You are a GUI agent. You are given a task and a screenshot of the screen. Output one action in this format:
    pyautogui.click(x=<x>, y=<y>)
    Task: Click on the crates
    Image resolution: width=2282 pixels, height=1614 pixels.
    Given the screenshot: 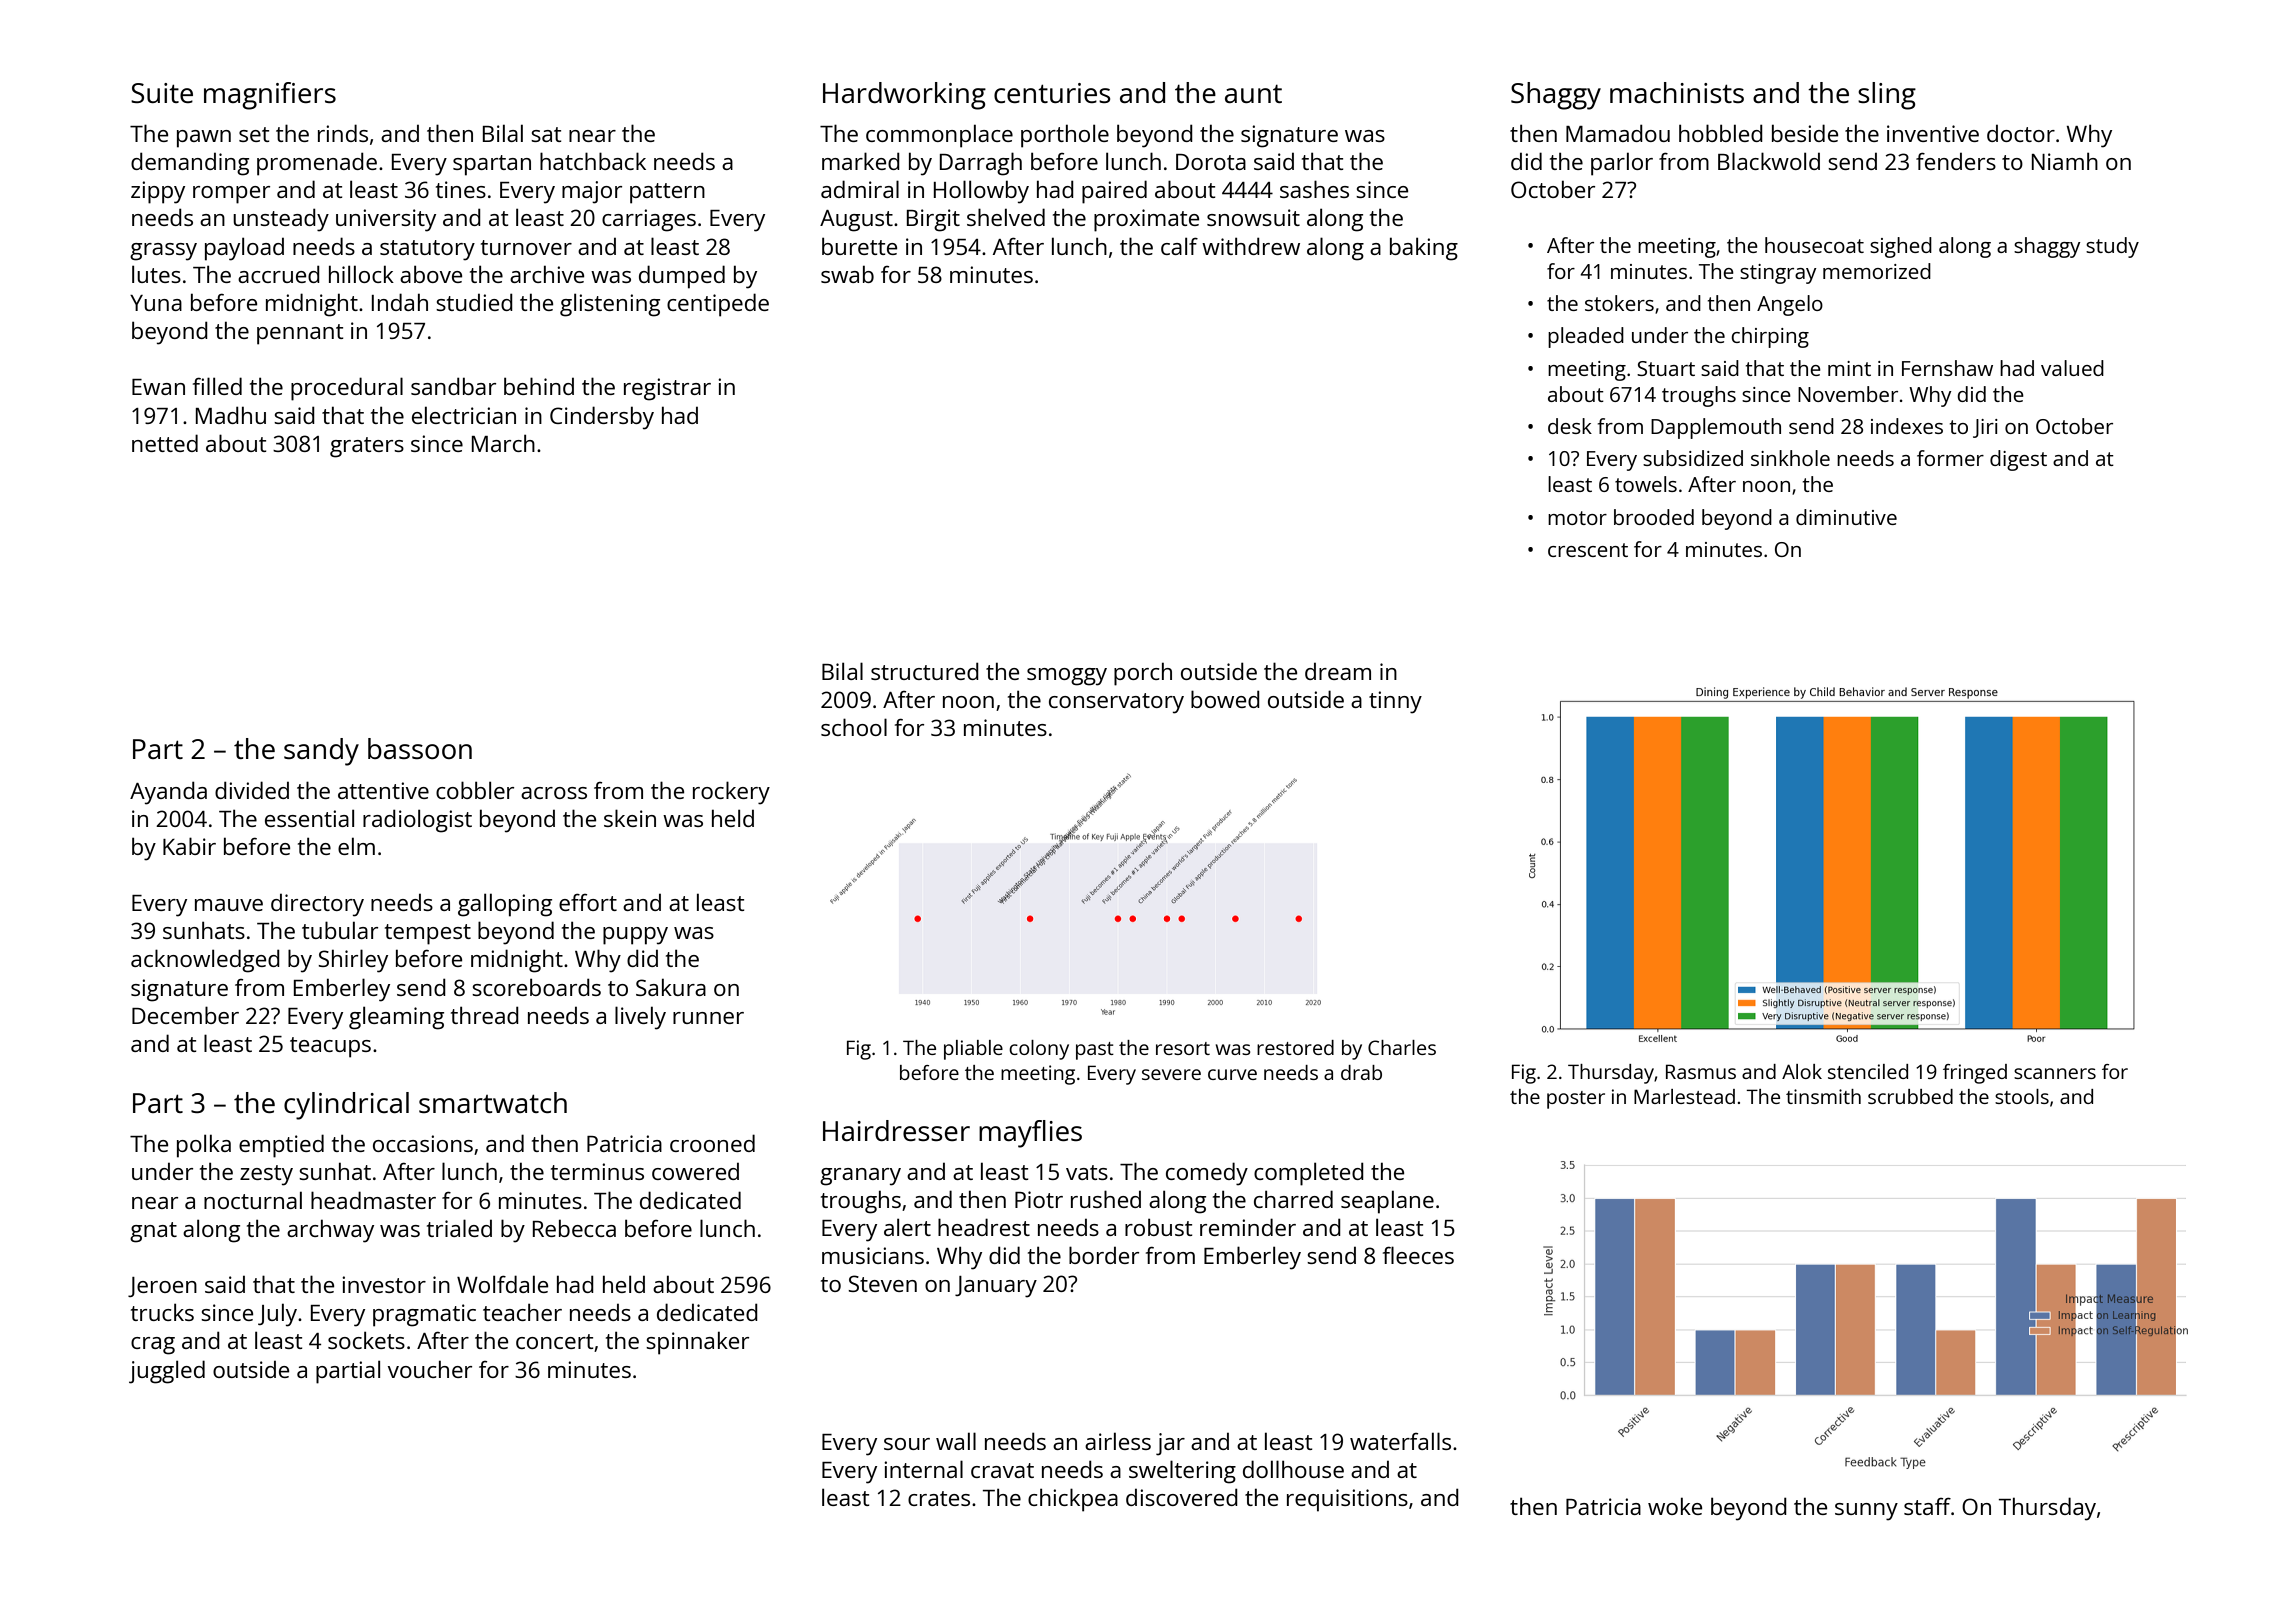 What is the action you would take?
    pyautogui.click(x=939, y=1498)
